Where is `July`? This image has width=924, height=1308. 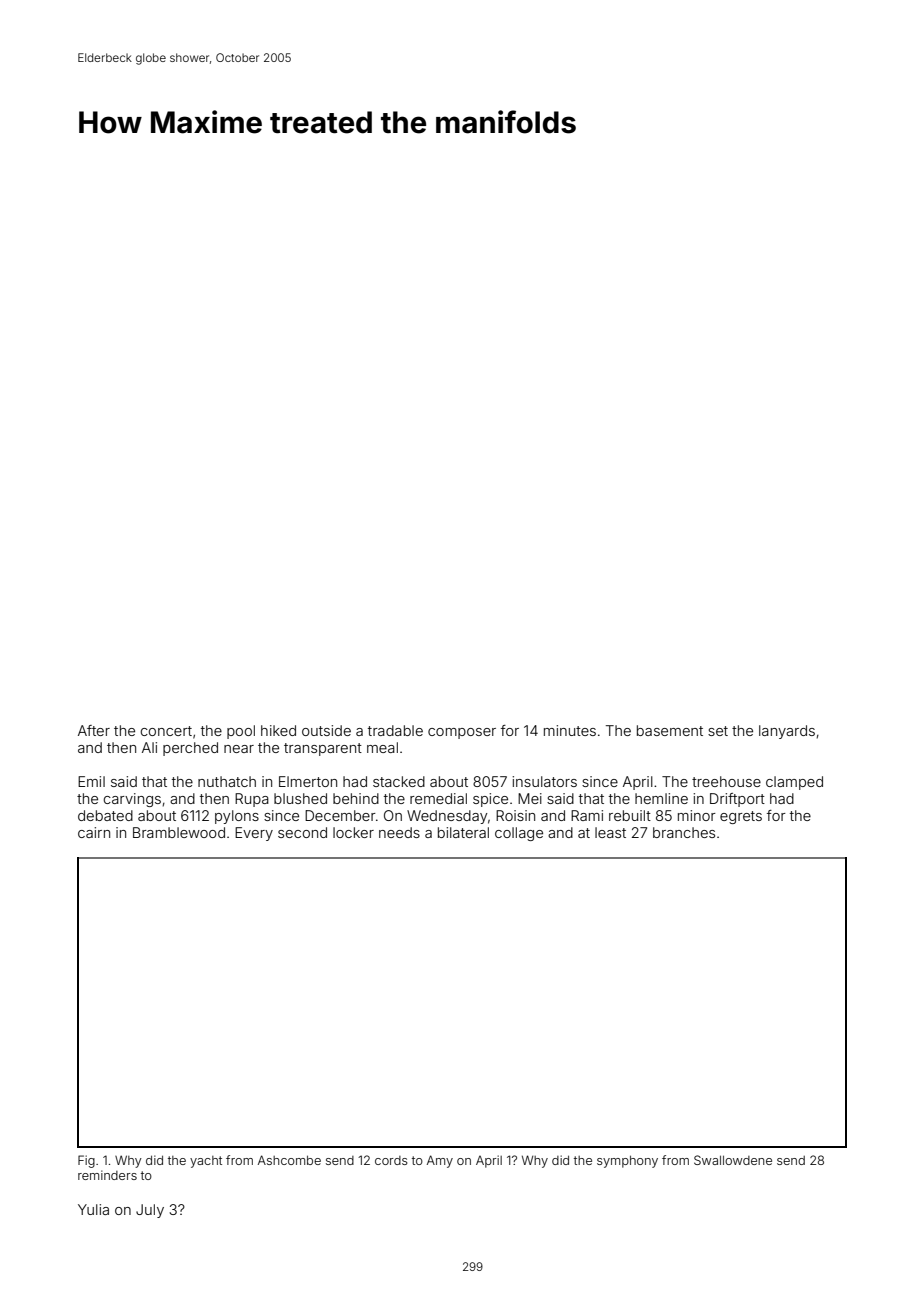 July is located at coordinates (150, 1211).
